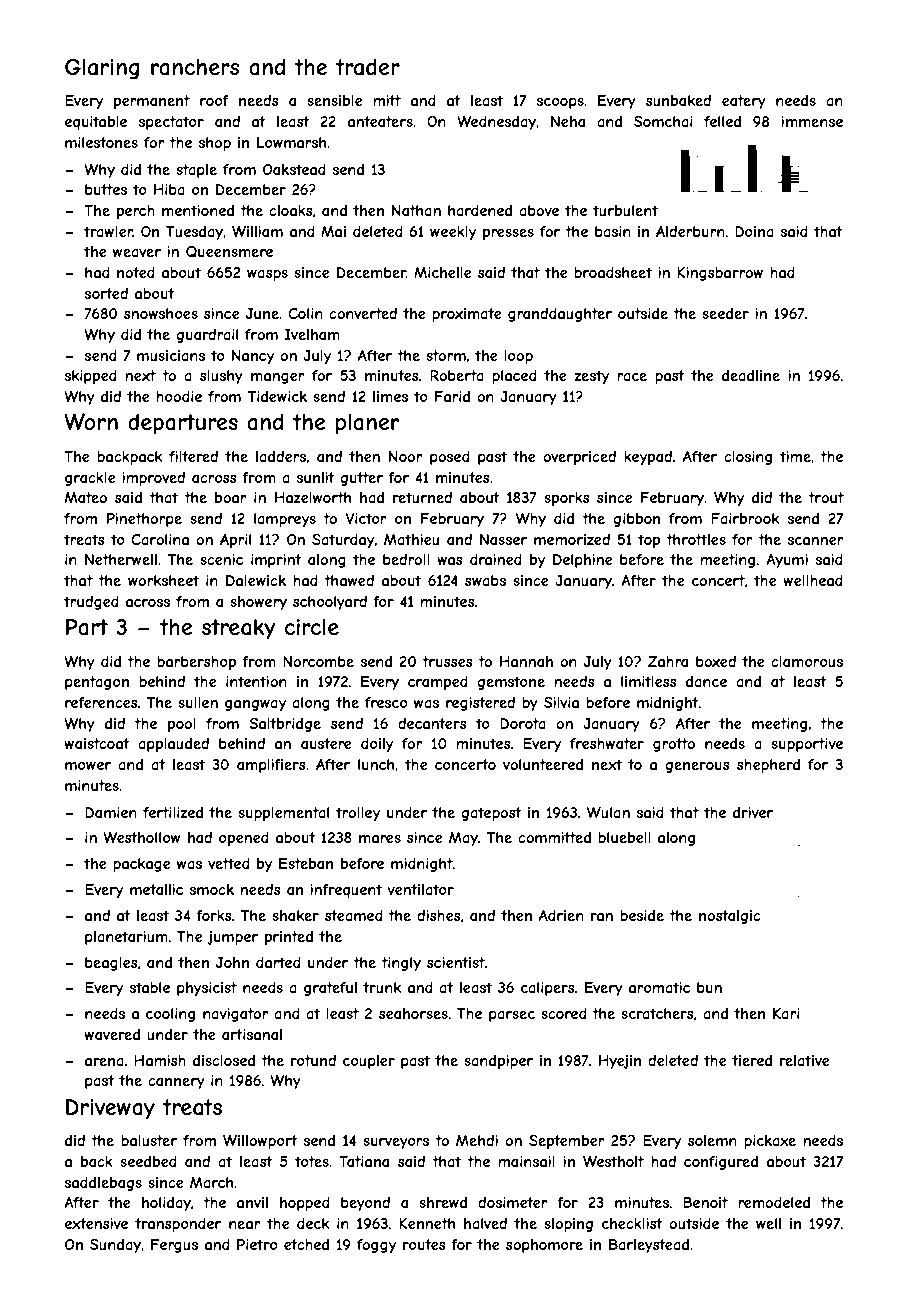  What do you see at coordinates (544, 1246) in the screenshot?
I see `sophomore` at bounding box center [544, 1246].
